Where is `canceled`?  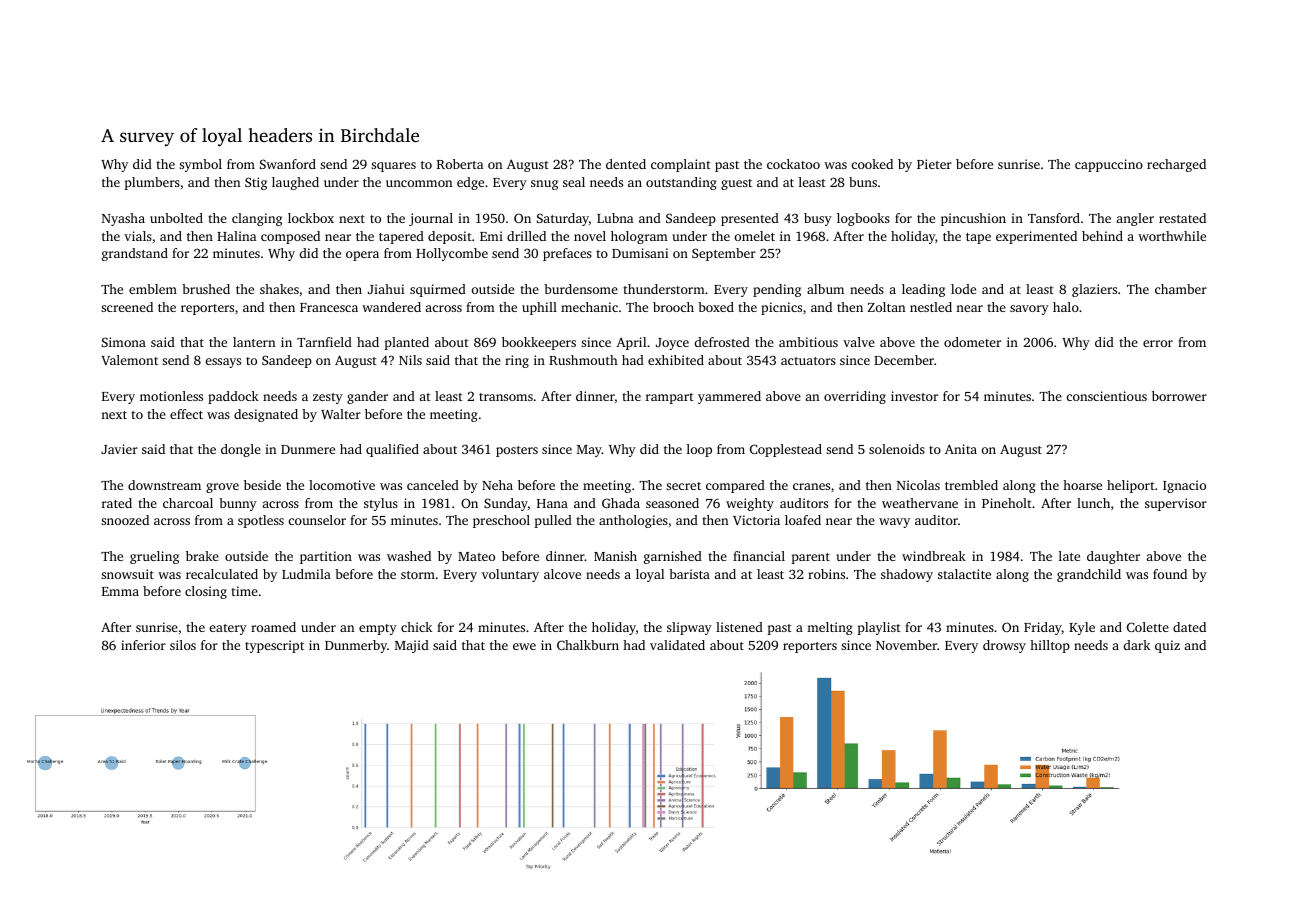 canceled is located at coordinates (433, 485).
